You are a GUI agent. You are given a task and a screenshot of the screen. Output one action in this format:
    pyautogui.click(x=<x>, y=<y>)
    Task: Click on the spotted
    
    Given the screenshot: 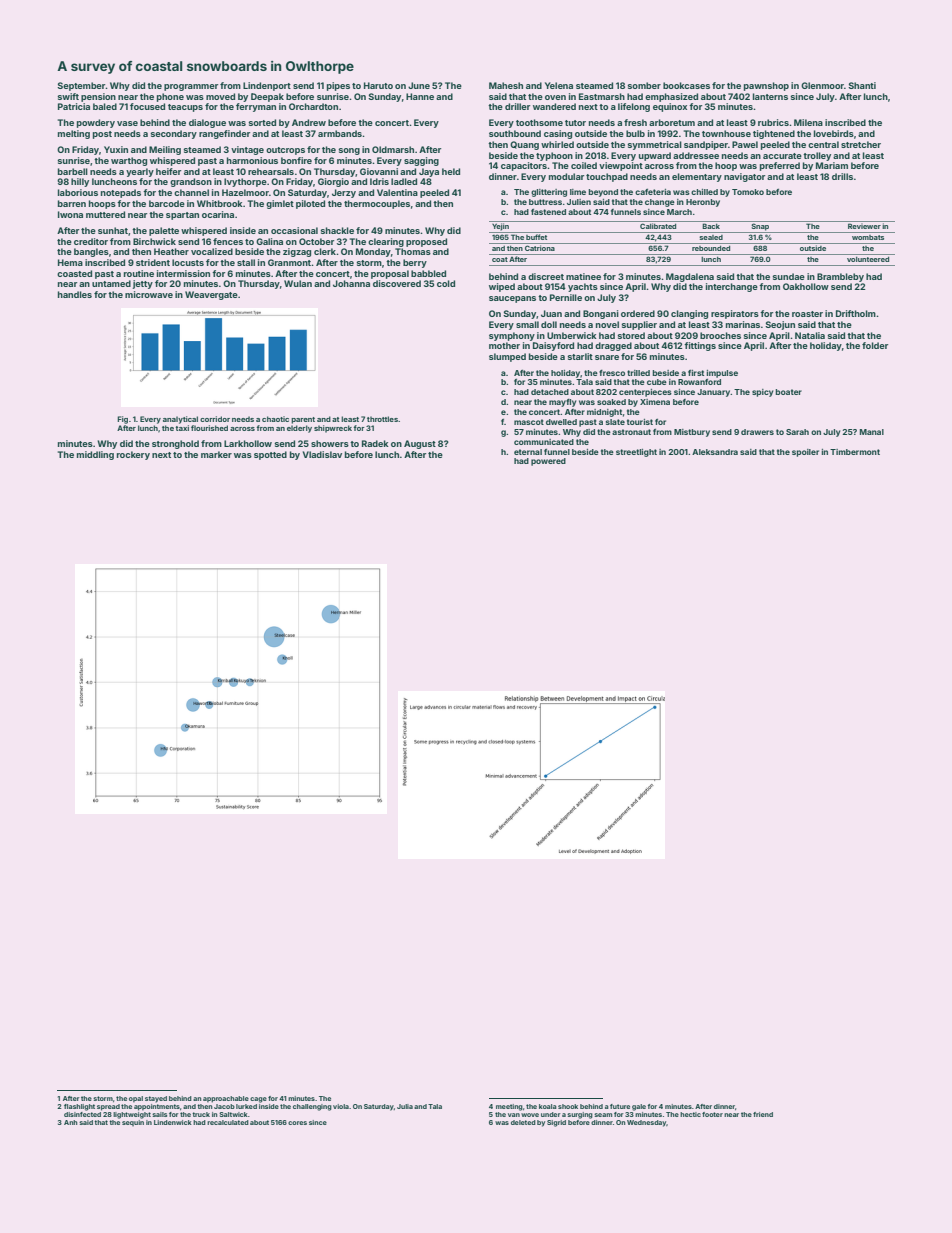 What is the action you would take?
    pyautogui.click(x=270, y=455)
